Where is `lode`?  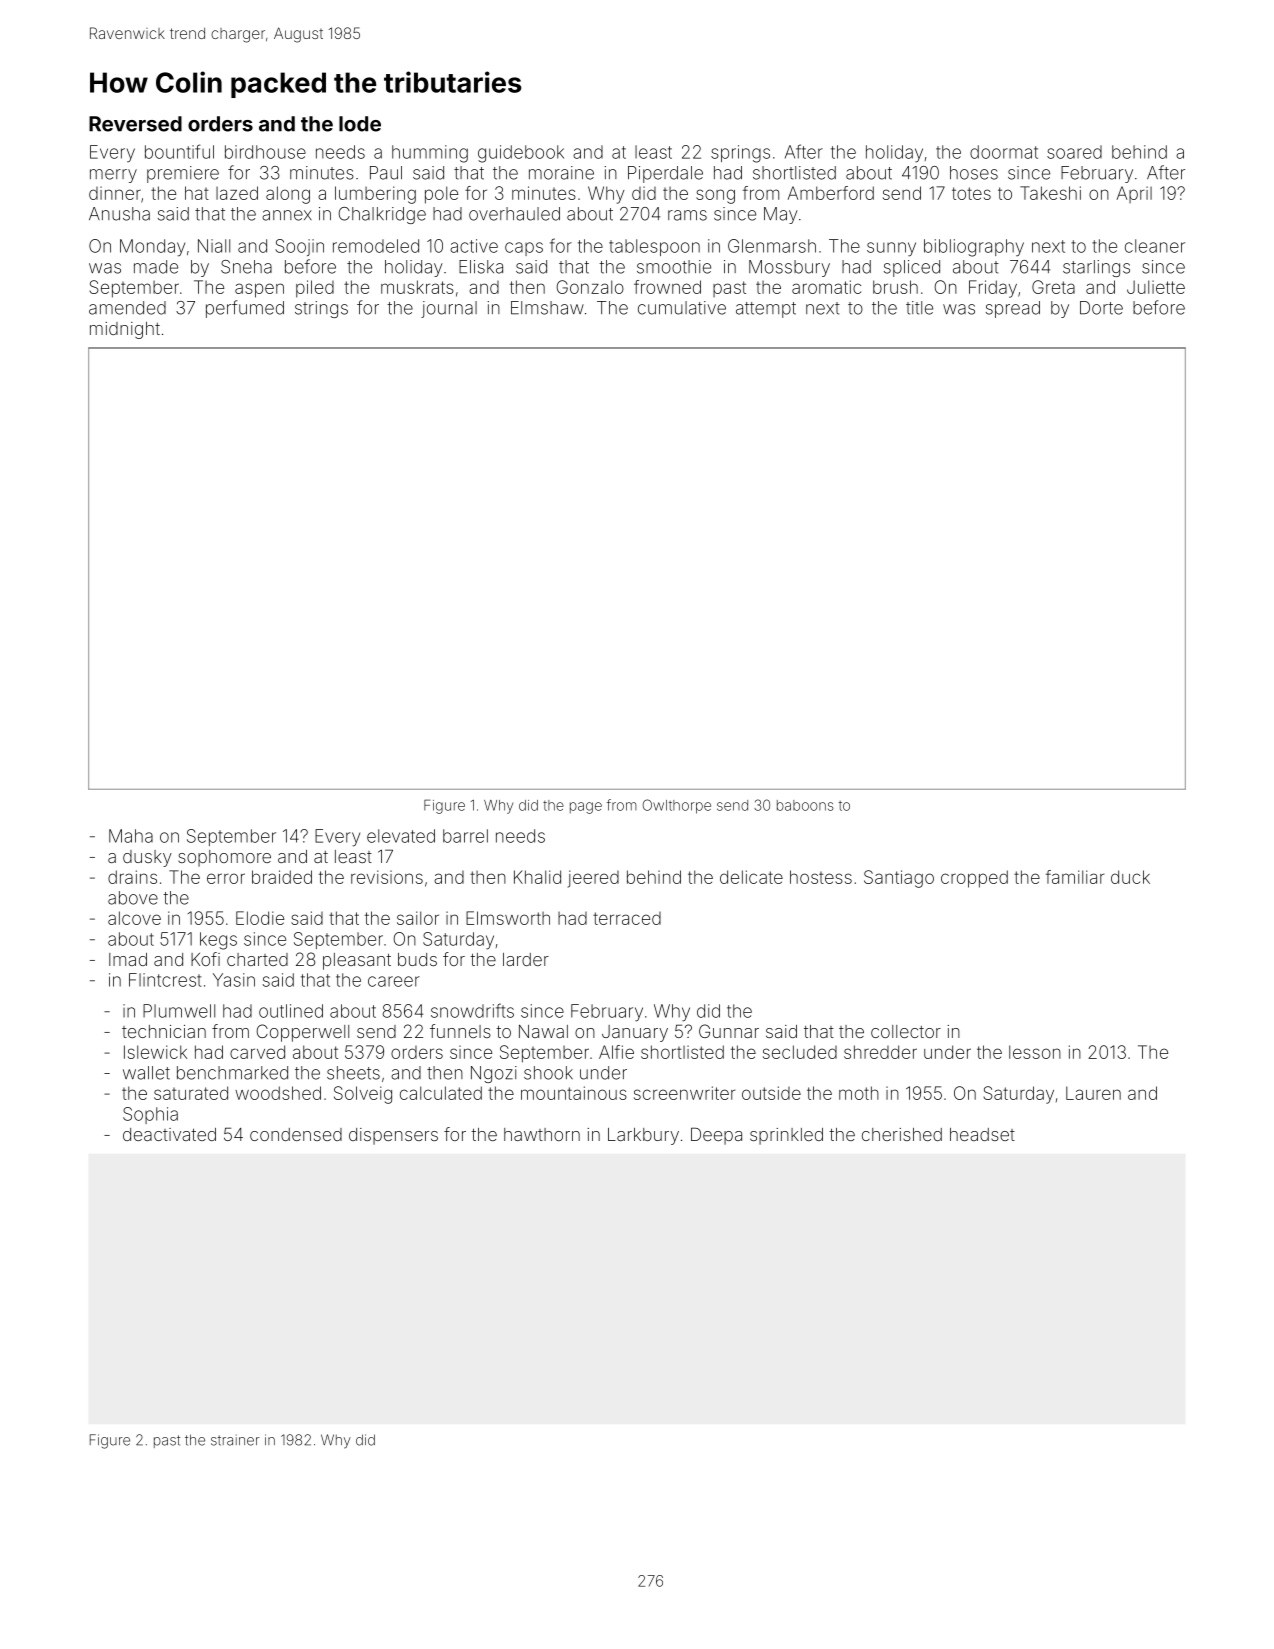
lode is located at coordinates (360, 124).
